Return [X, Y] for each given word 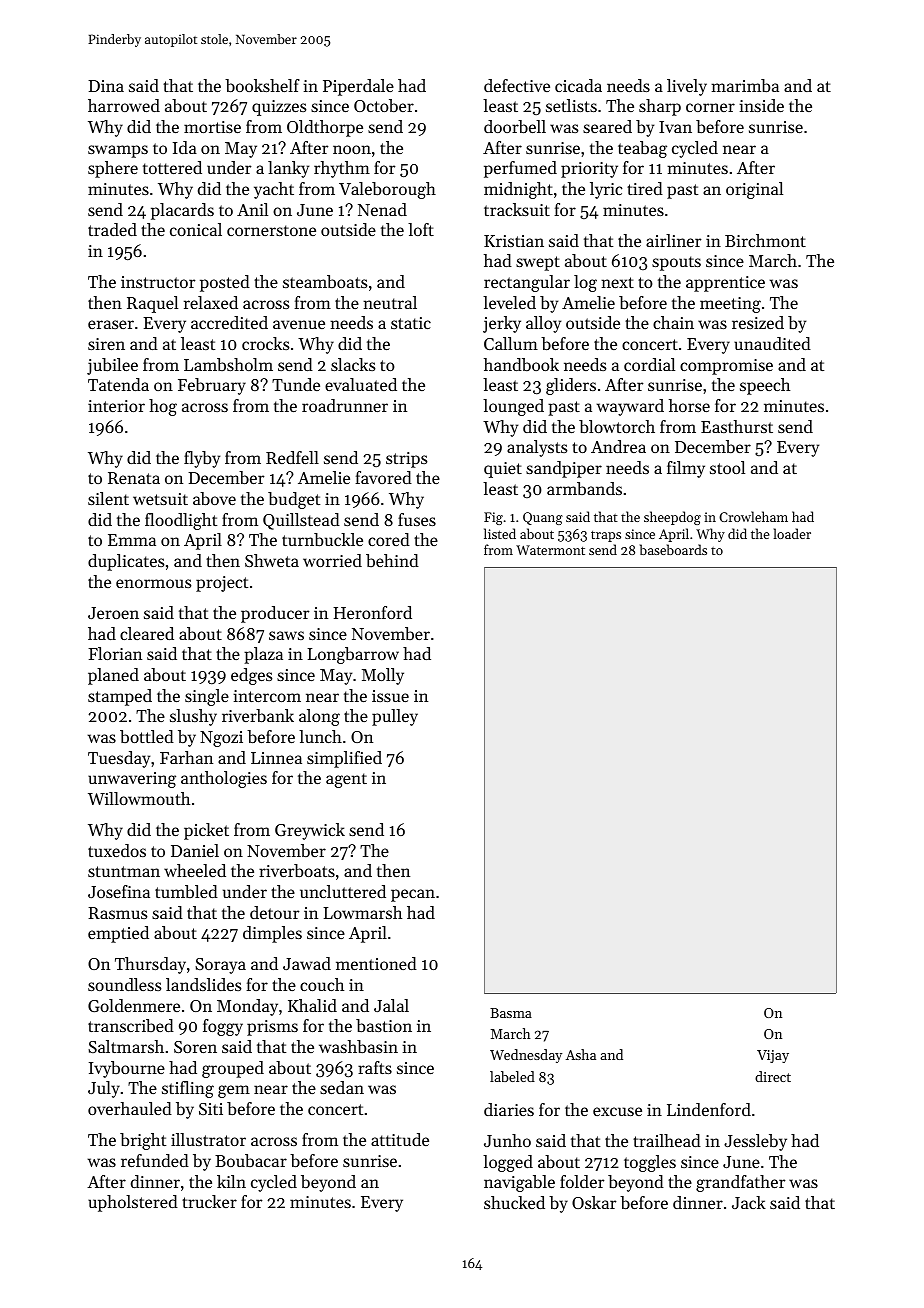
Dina [106, 86]
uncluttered [343, 891]
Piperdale [358, 87]
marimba [745, 85]
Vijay [773, 1056]
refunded [155, 1160]
